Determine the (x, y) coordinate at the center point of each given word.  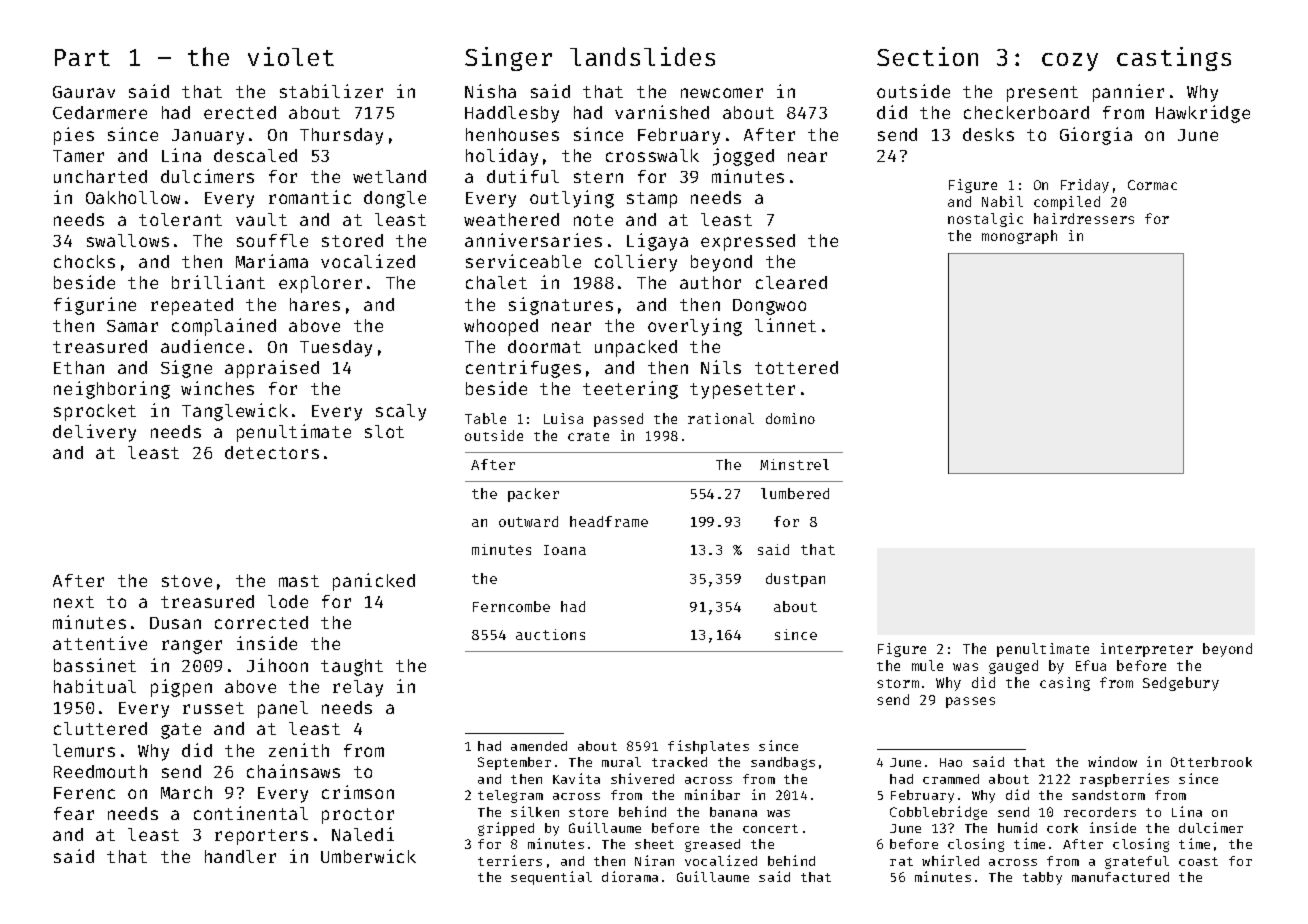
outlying (572, 199)
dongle (395, 199)
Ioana (565, 550)
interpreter (1147, 650)
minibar (712, 794)
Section (927, 56)
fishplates (708, 747)
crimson (358, 792)
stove (187, 581)
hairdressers (1084, 218)
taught (352, 667)
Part (82, 57)
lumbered (795, 493)
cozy (1070, 62)
